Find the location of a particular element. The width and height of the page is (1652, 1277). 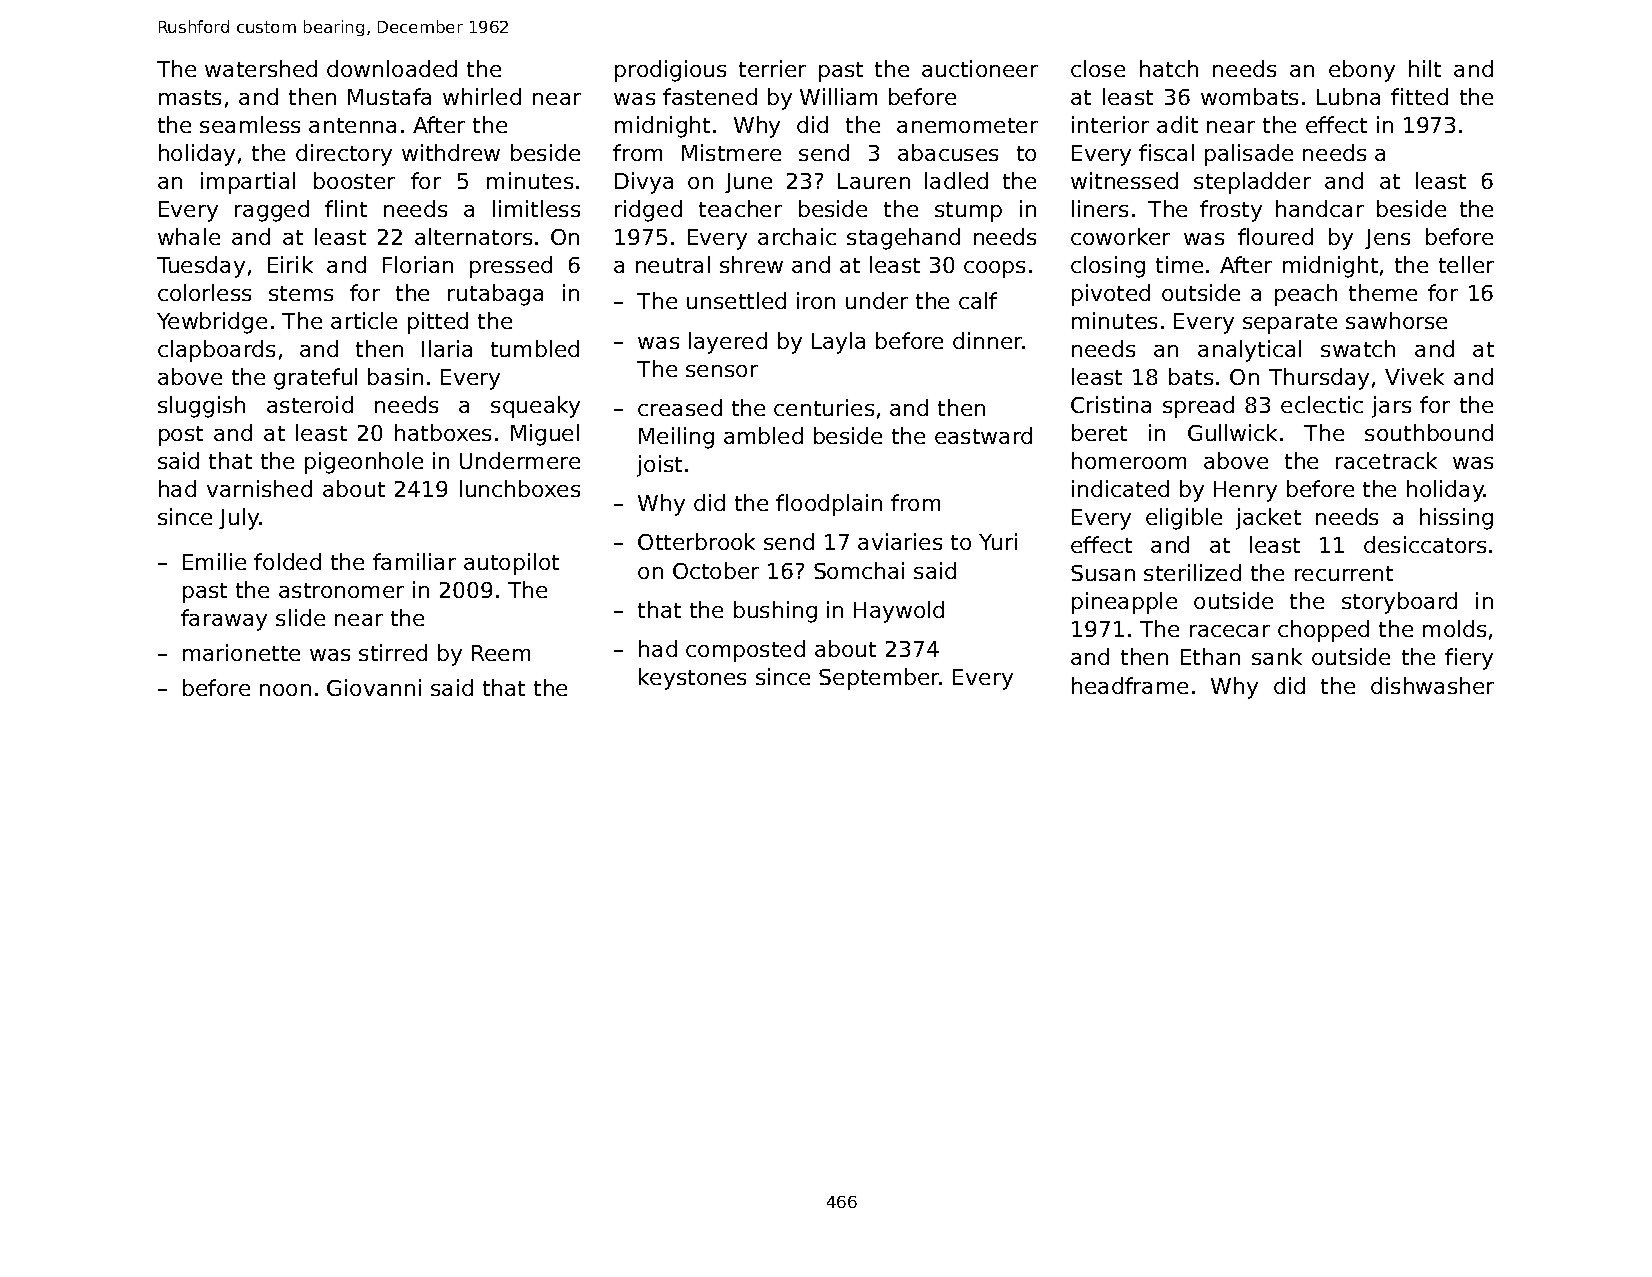

colorless is located at coordinates (204, 292).
